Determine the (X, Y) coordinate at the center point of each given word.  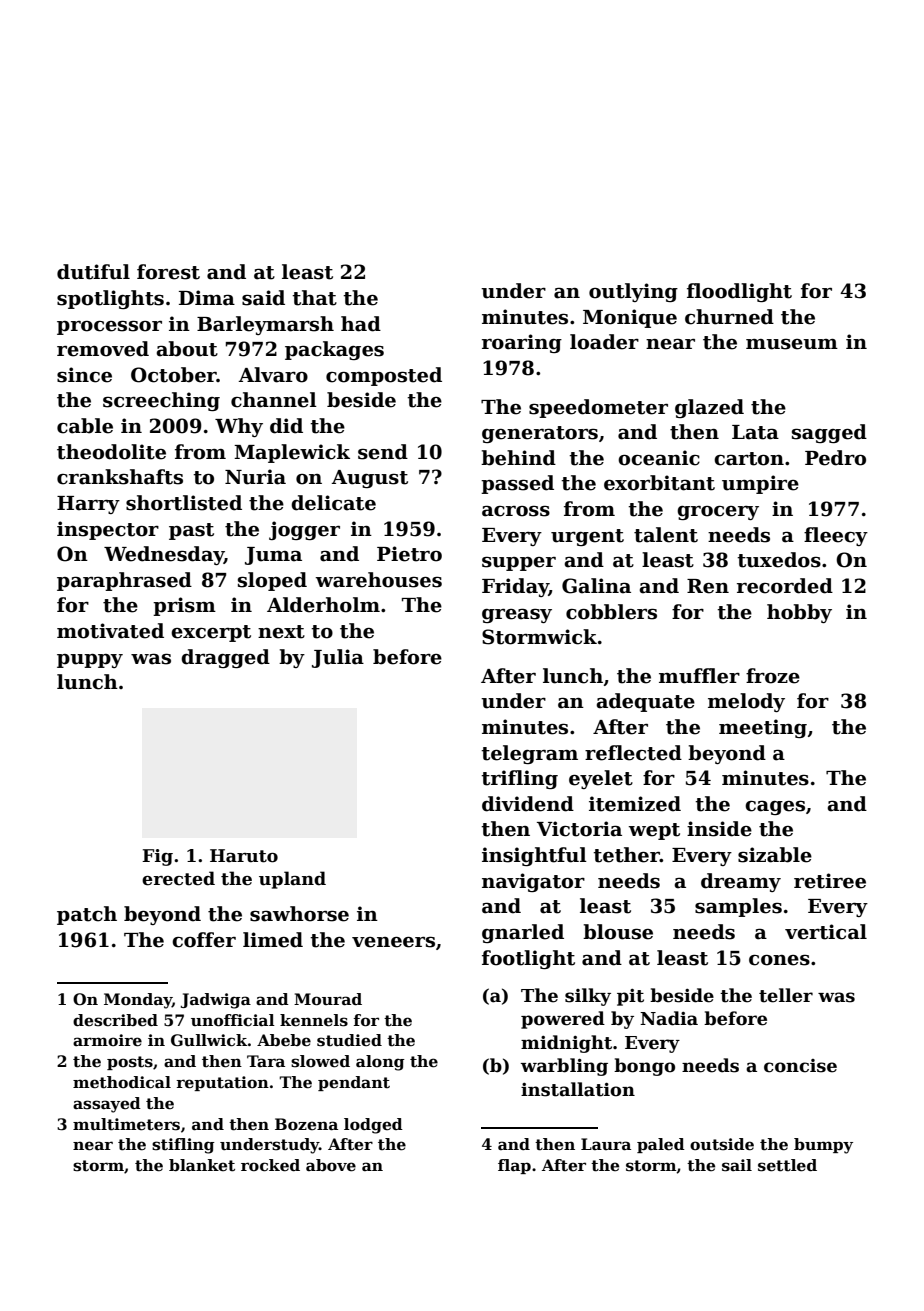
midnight (566, 1044)
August (370, 479)
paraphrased (124, 581)
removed (103, 349)
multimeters (126, 1124)
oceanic (659, 458)
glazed (709, 408)
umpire (760, 484)
